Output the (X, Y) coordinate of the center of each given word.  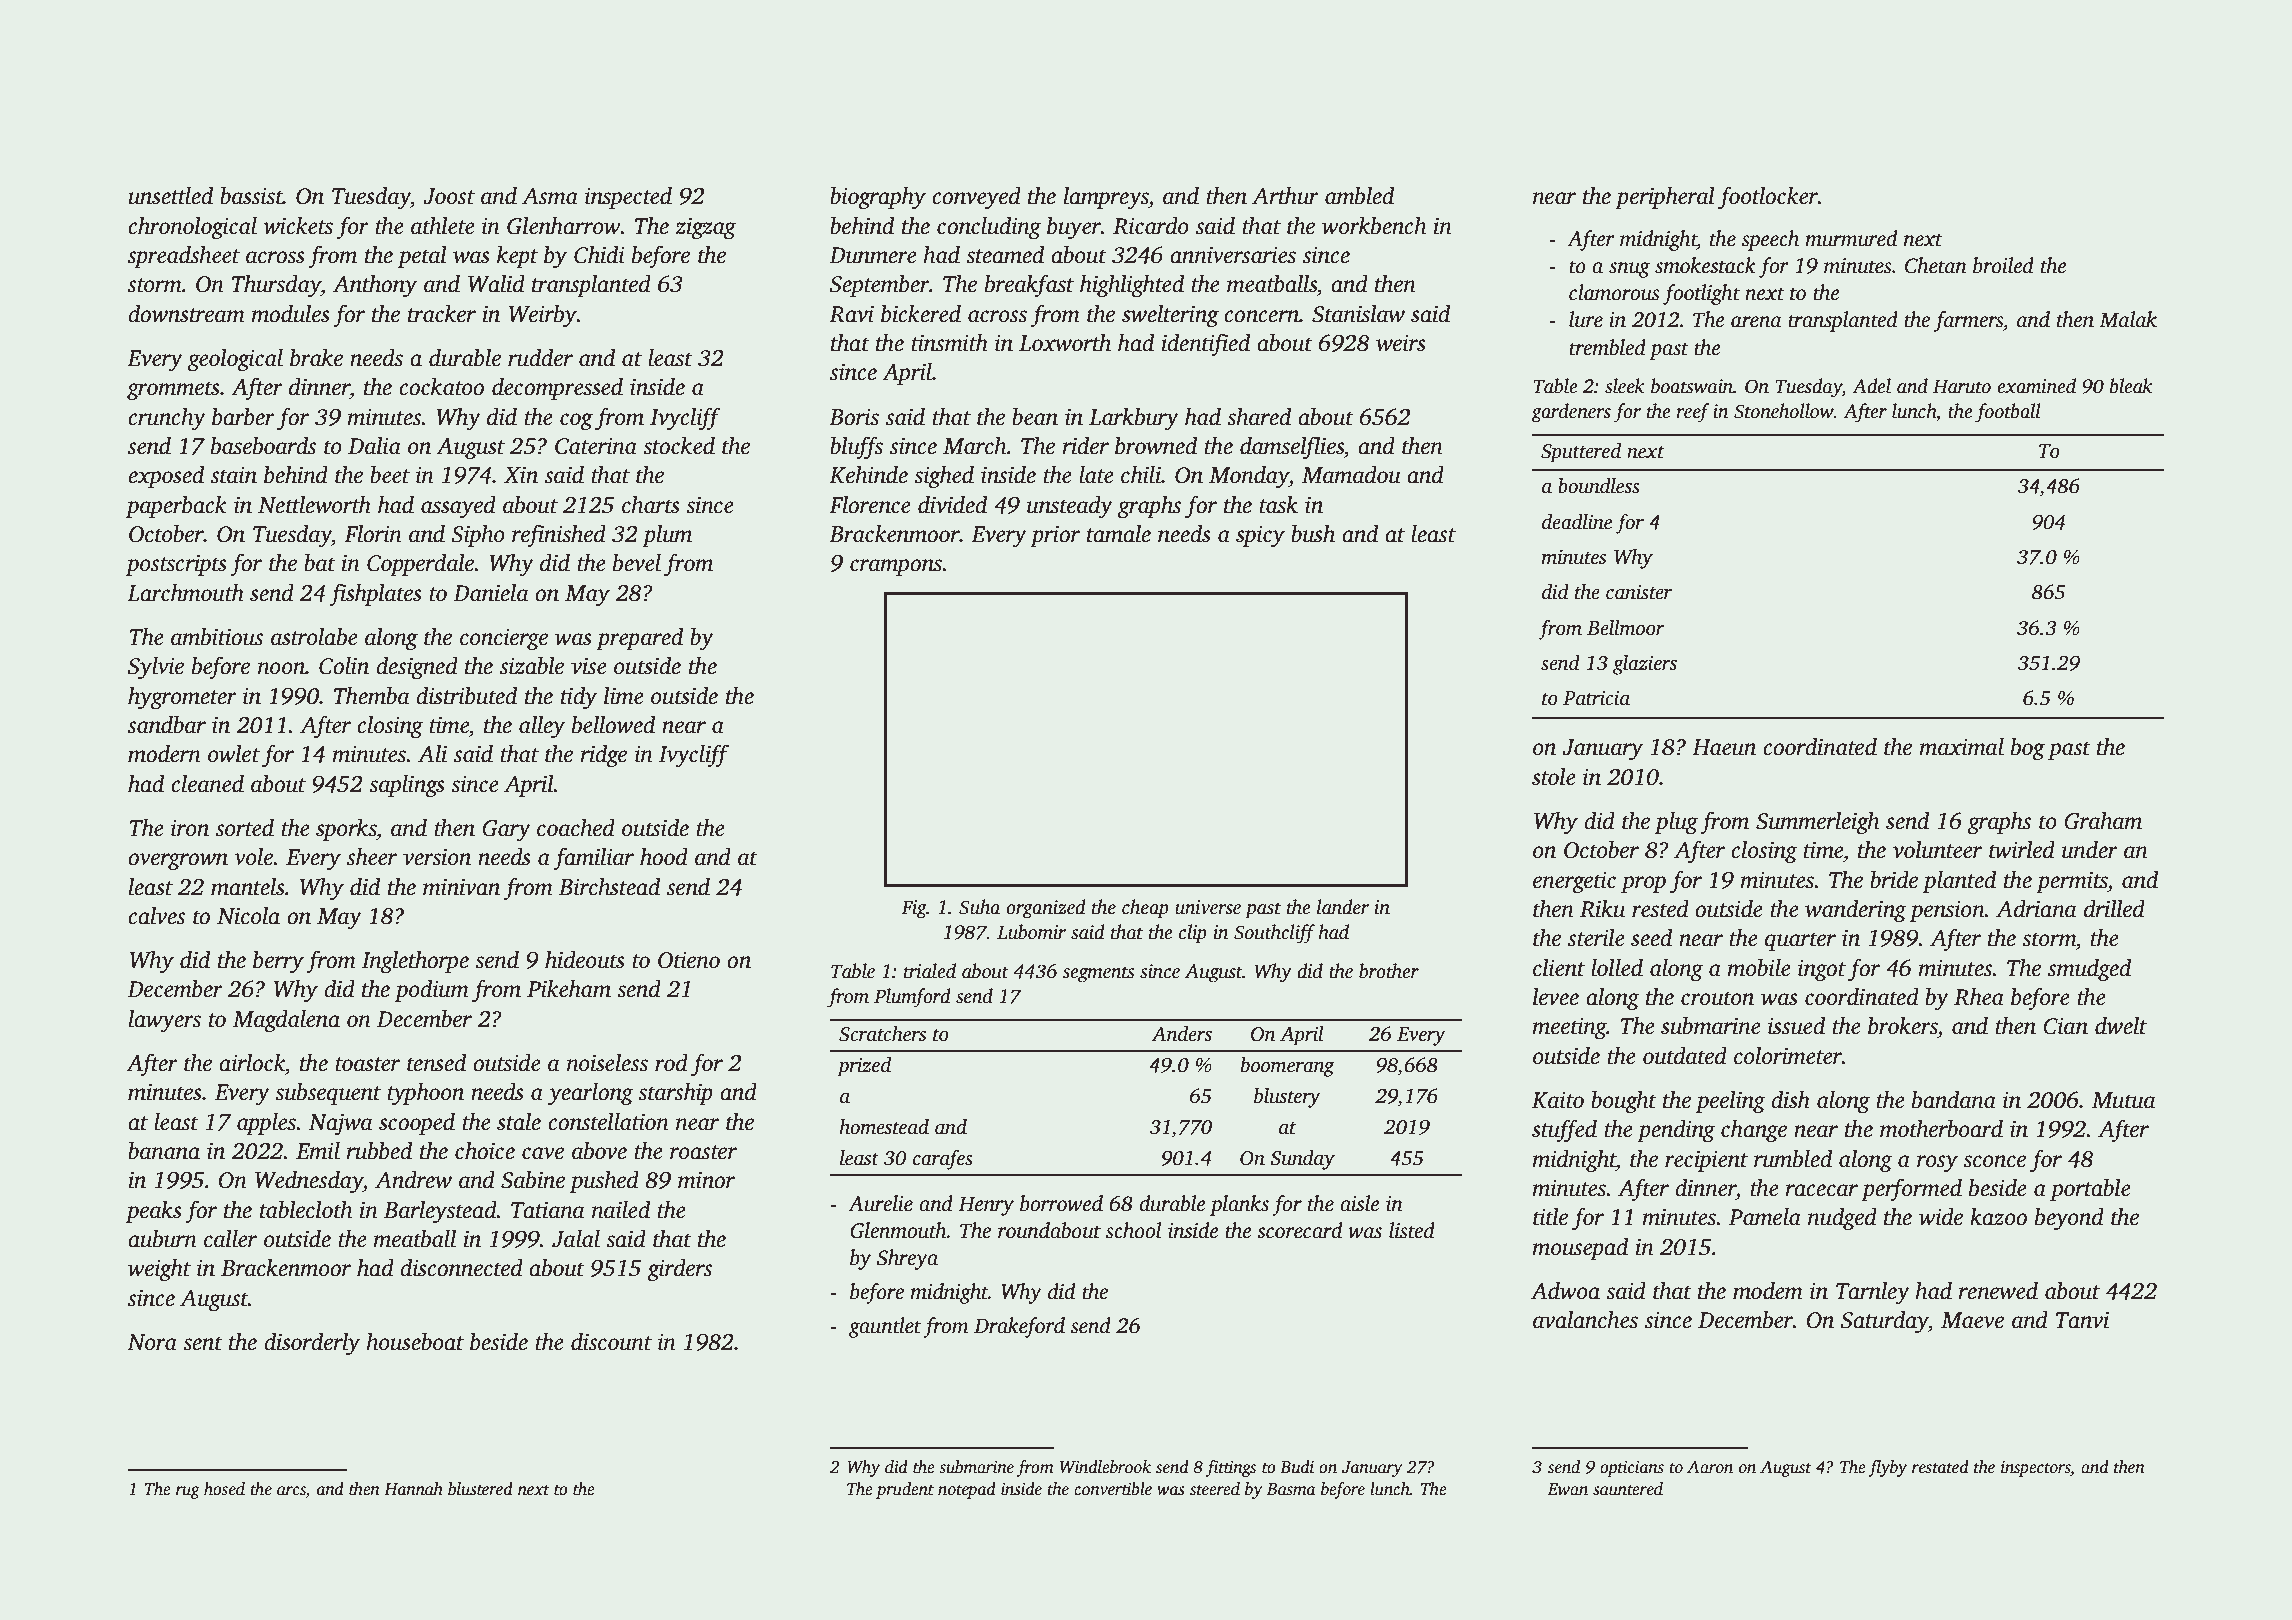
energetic (1574, 882)
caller (230, 1239)
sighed (944, 477)
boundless (1599, 486)
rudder (540, 358)
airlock (252, 1063)
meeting (1569, 1028)
